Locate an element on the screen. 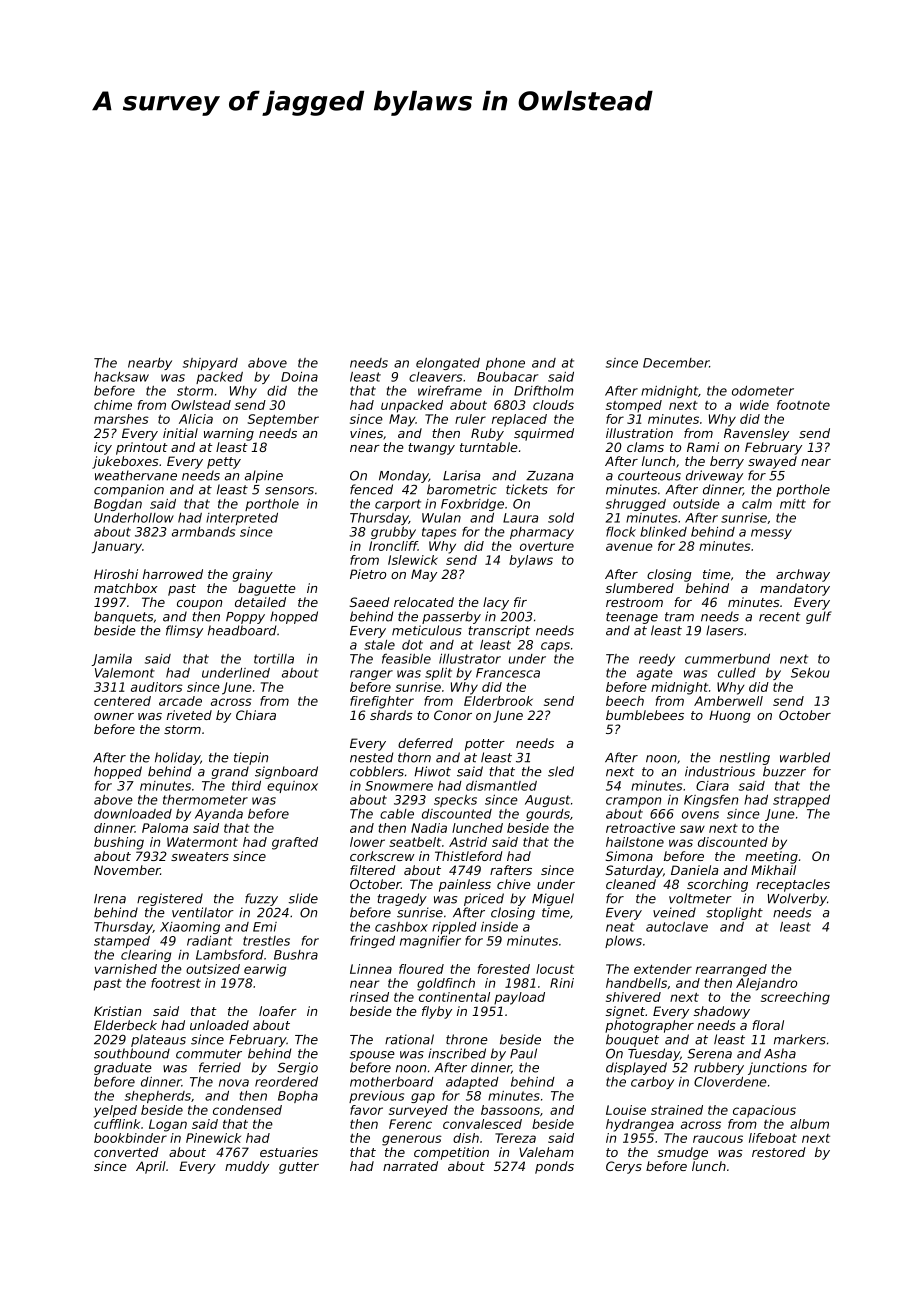 Image resolution: width=924 pixels, height=1308 pixels. tortilla is located at coordinates (274, 659).
